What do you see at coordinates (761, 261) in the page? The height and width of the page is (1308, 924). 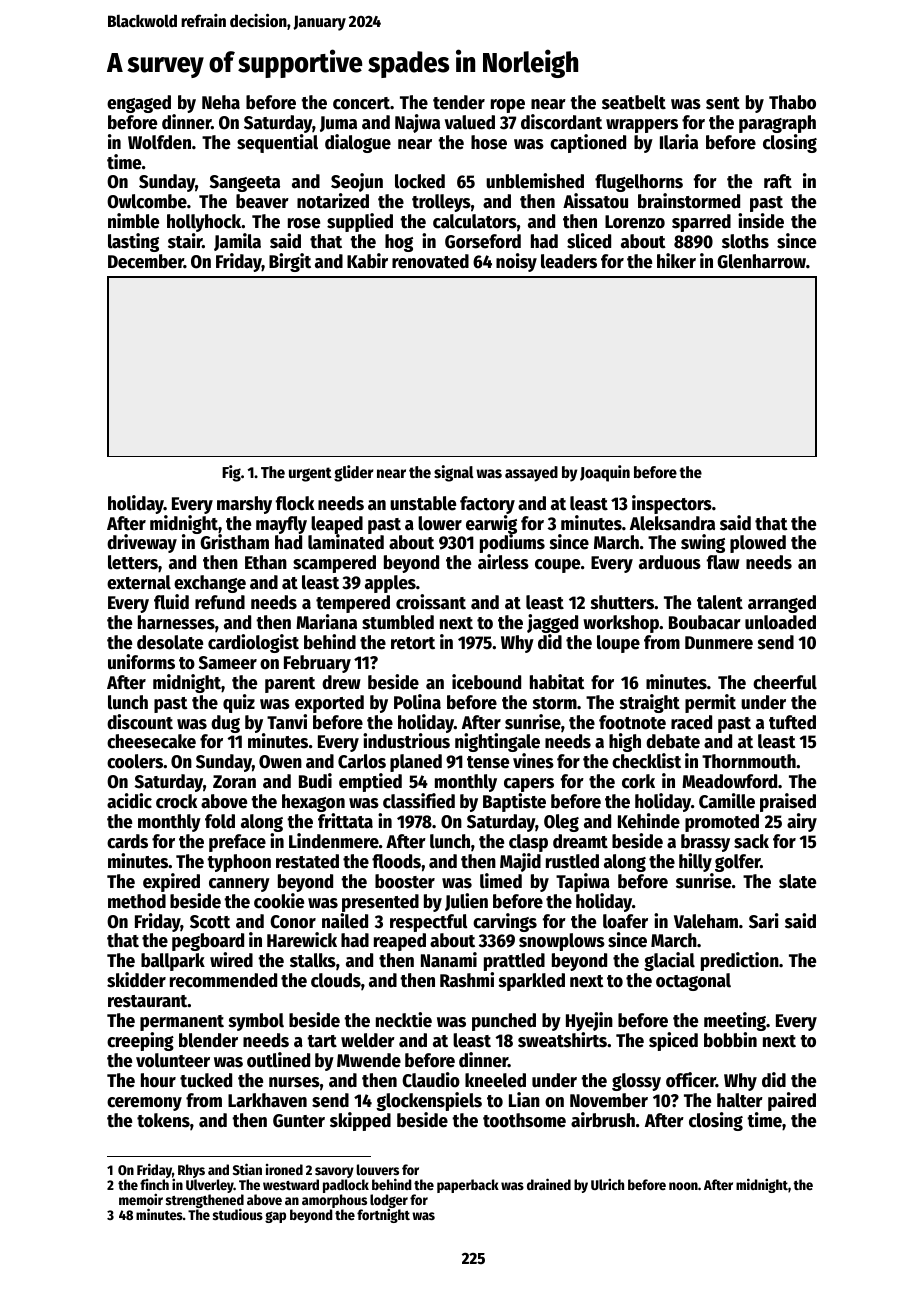 I see `Glenharrow` at bounding box center [761, 261].
